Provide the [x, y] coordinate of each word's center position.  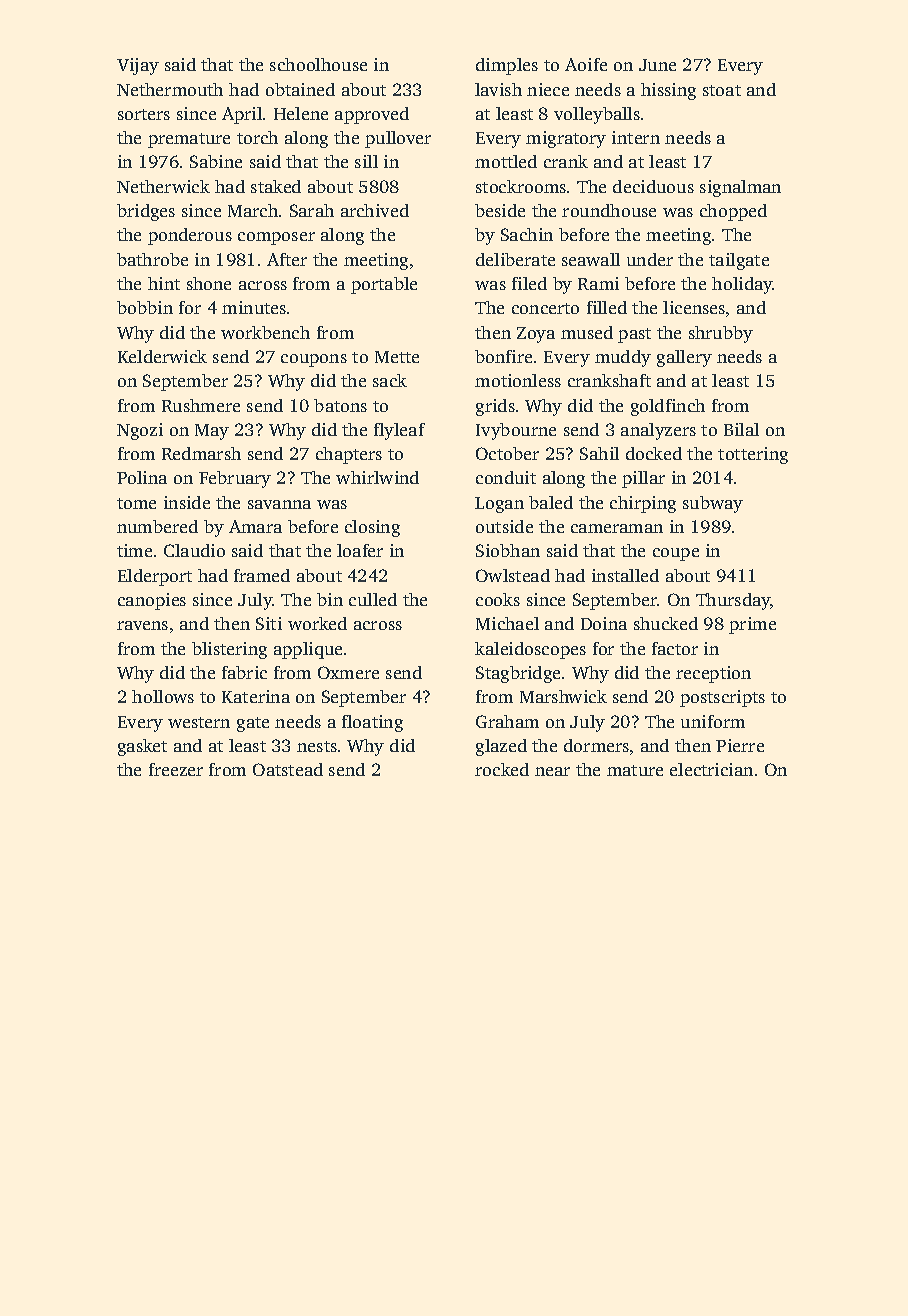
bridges [146, 212]
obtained [300, 89]
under [650, 259]
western [199, 722]
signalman [740, 188]
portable [384, 285]
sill [366, 161]
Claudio [194, 550]
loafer [360, 550]
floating [372, 723]
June [657, 65]
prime [752, 625]
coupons [314, 360]
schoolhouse [318, 64]
